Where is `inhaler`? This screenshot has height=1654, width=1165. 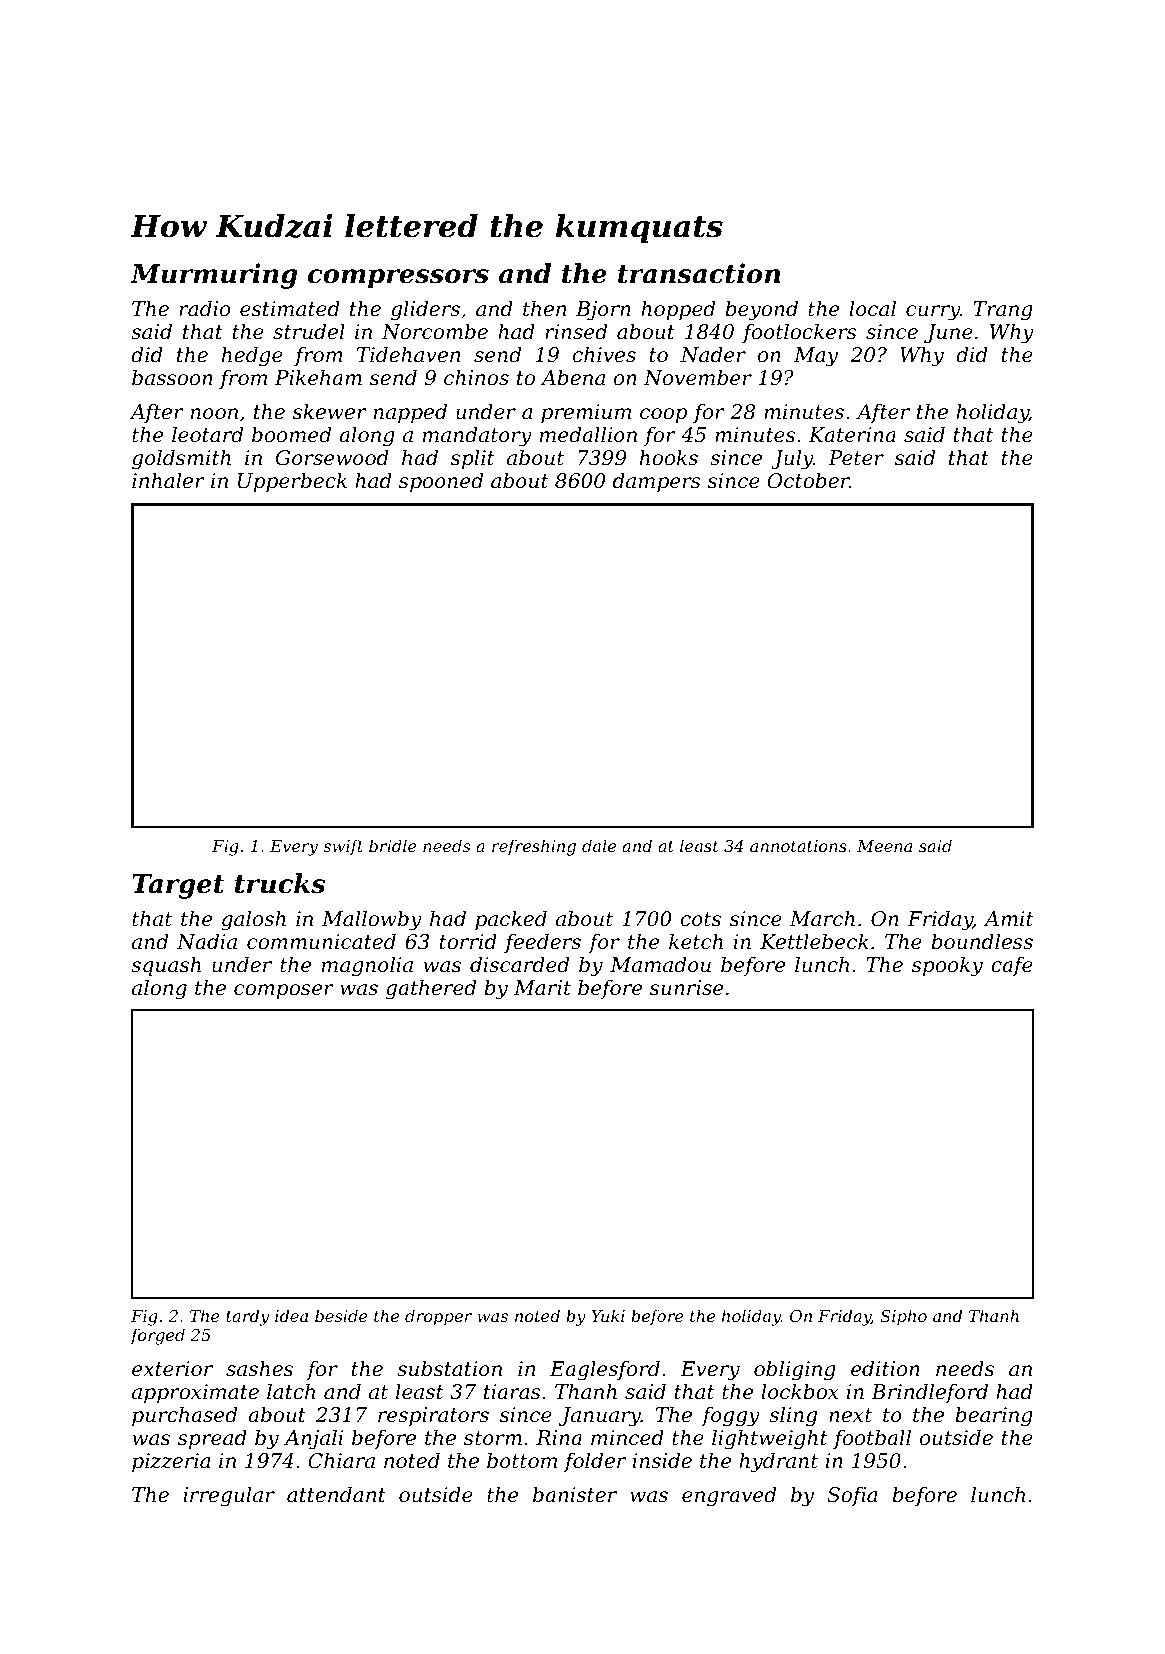 inhaler is located at coordinates (168, 480).
